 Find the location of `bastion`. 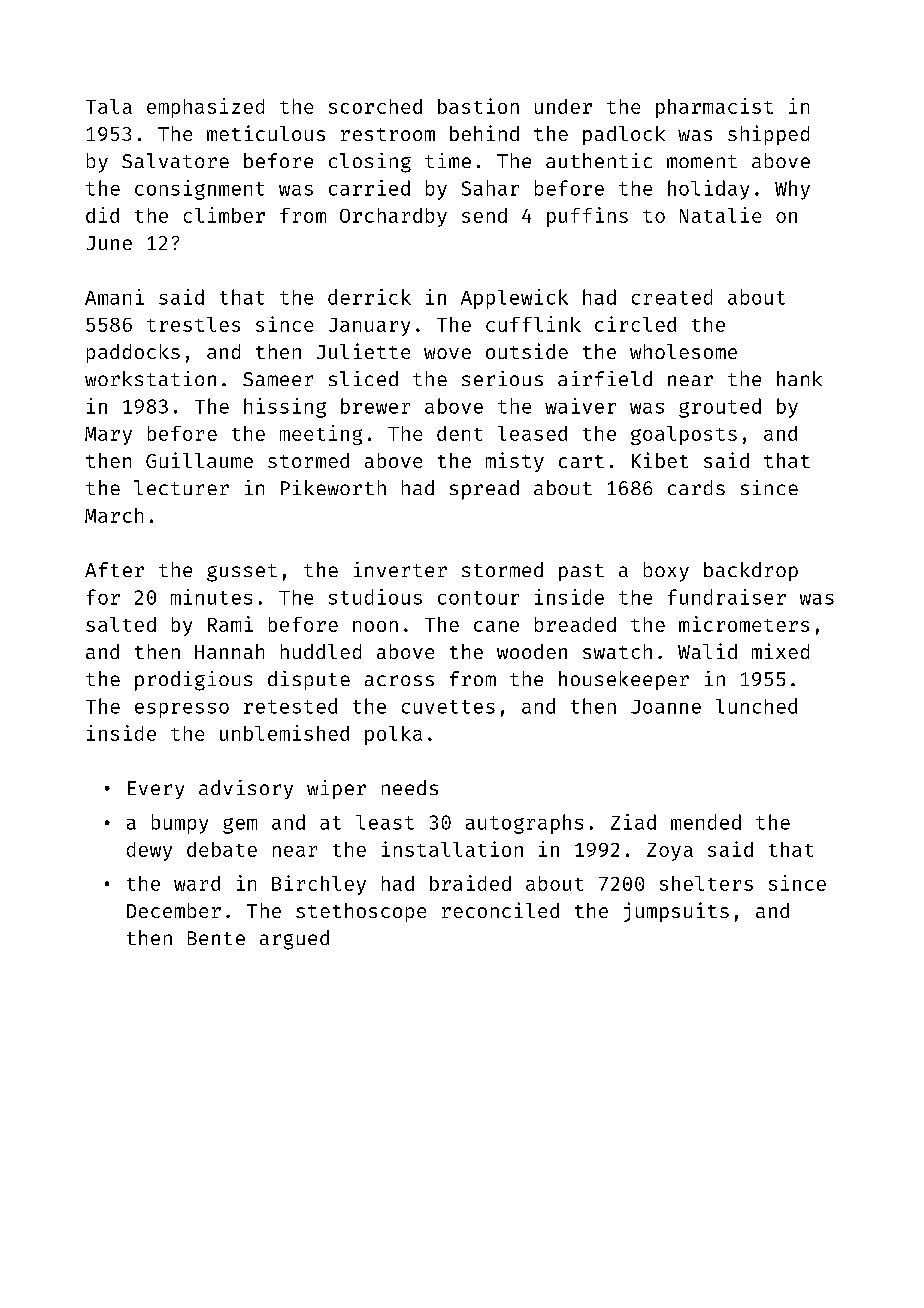

bastion is located at coordinates (478, 106).
